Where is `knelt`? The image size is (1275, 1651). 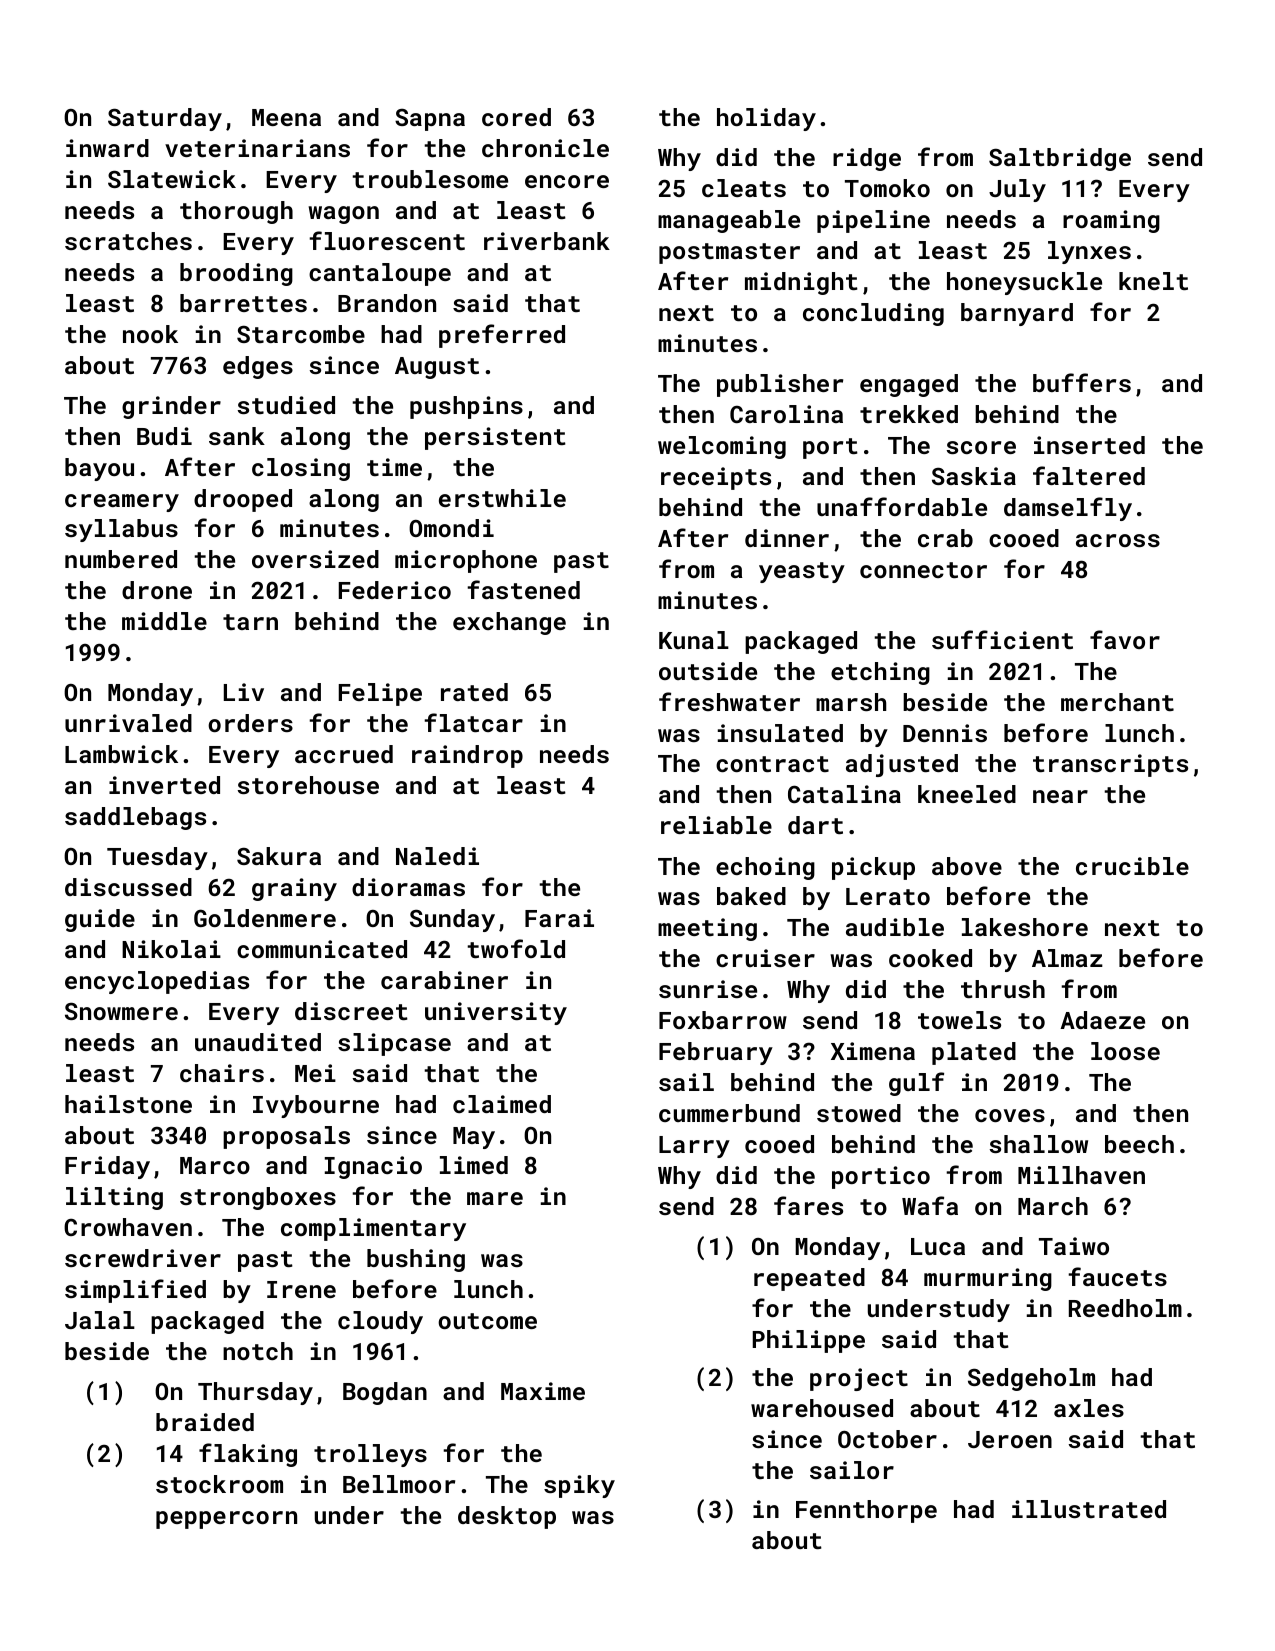 knelt is located at coordinates (1153, 281).
